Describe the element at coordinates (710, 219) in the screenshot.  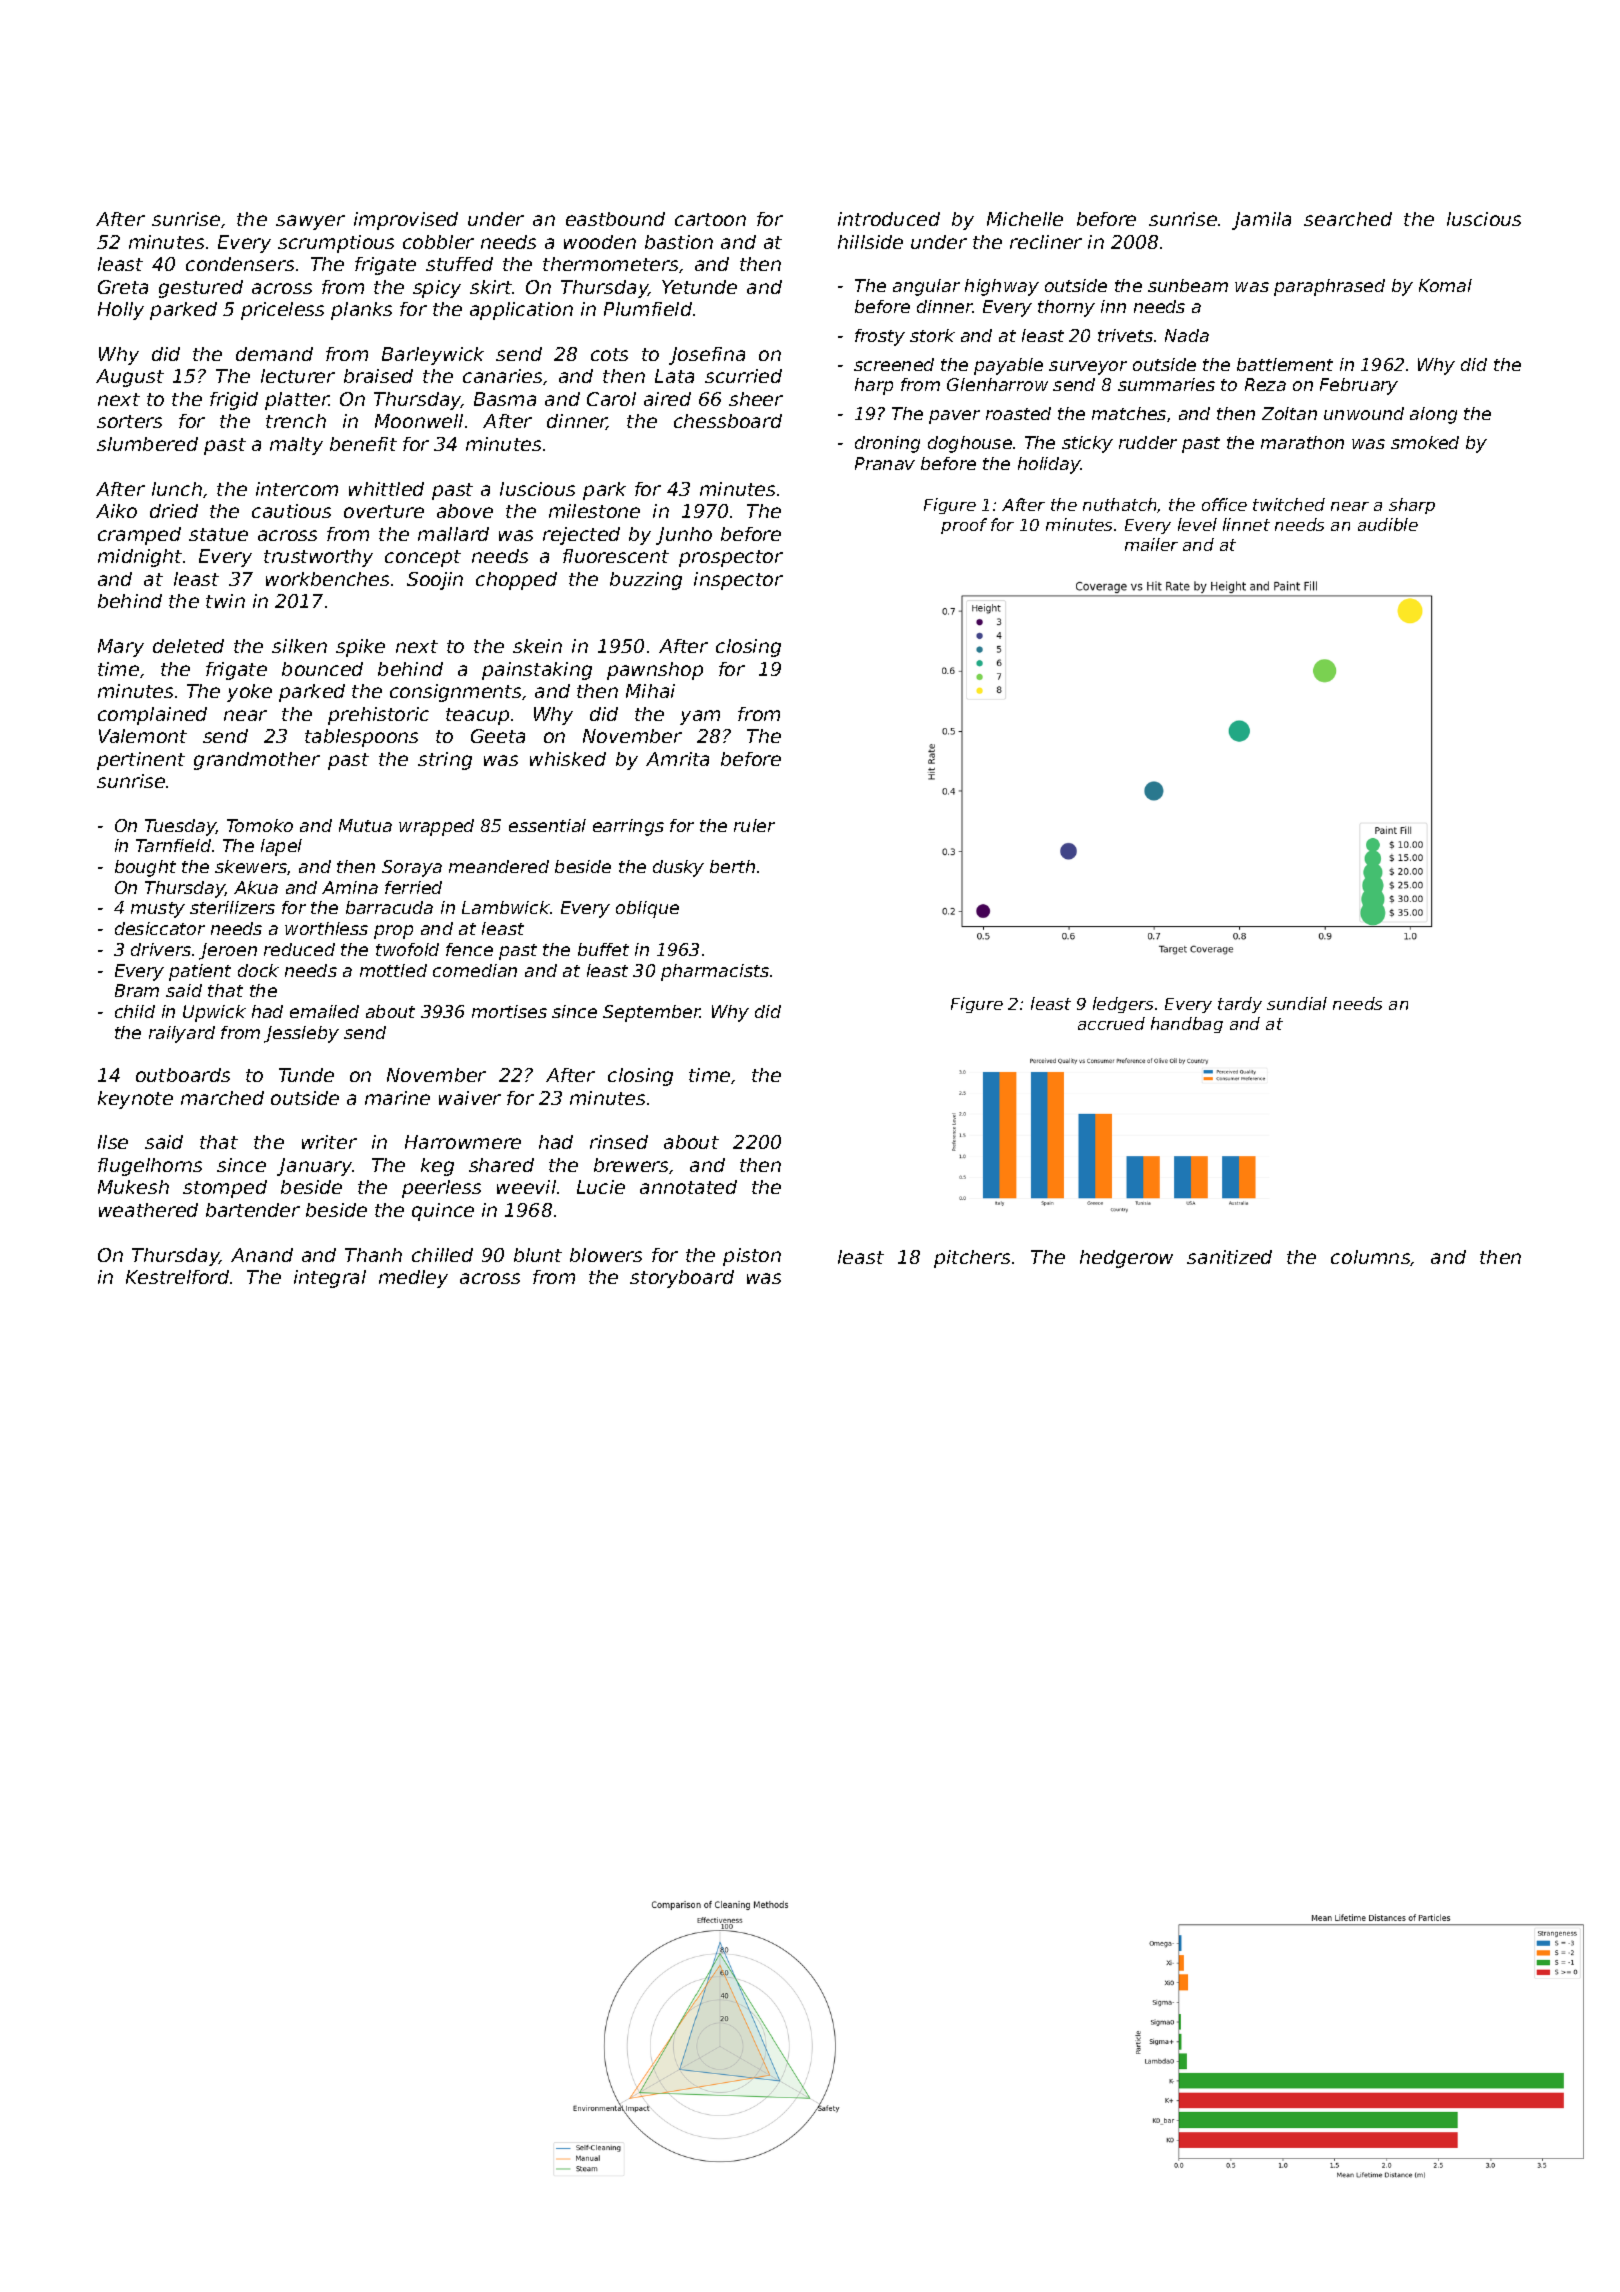
I see `cartoon` at that location.
